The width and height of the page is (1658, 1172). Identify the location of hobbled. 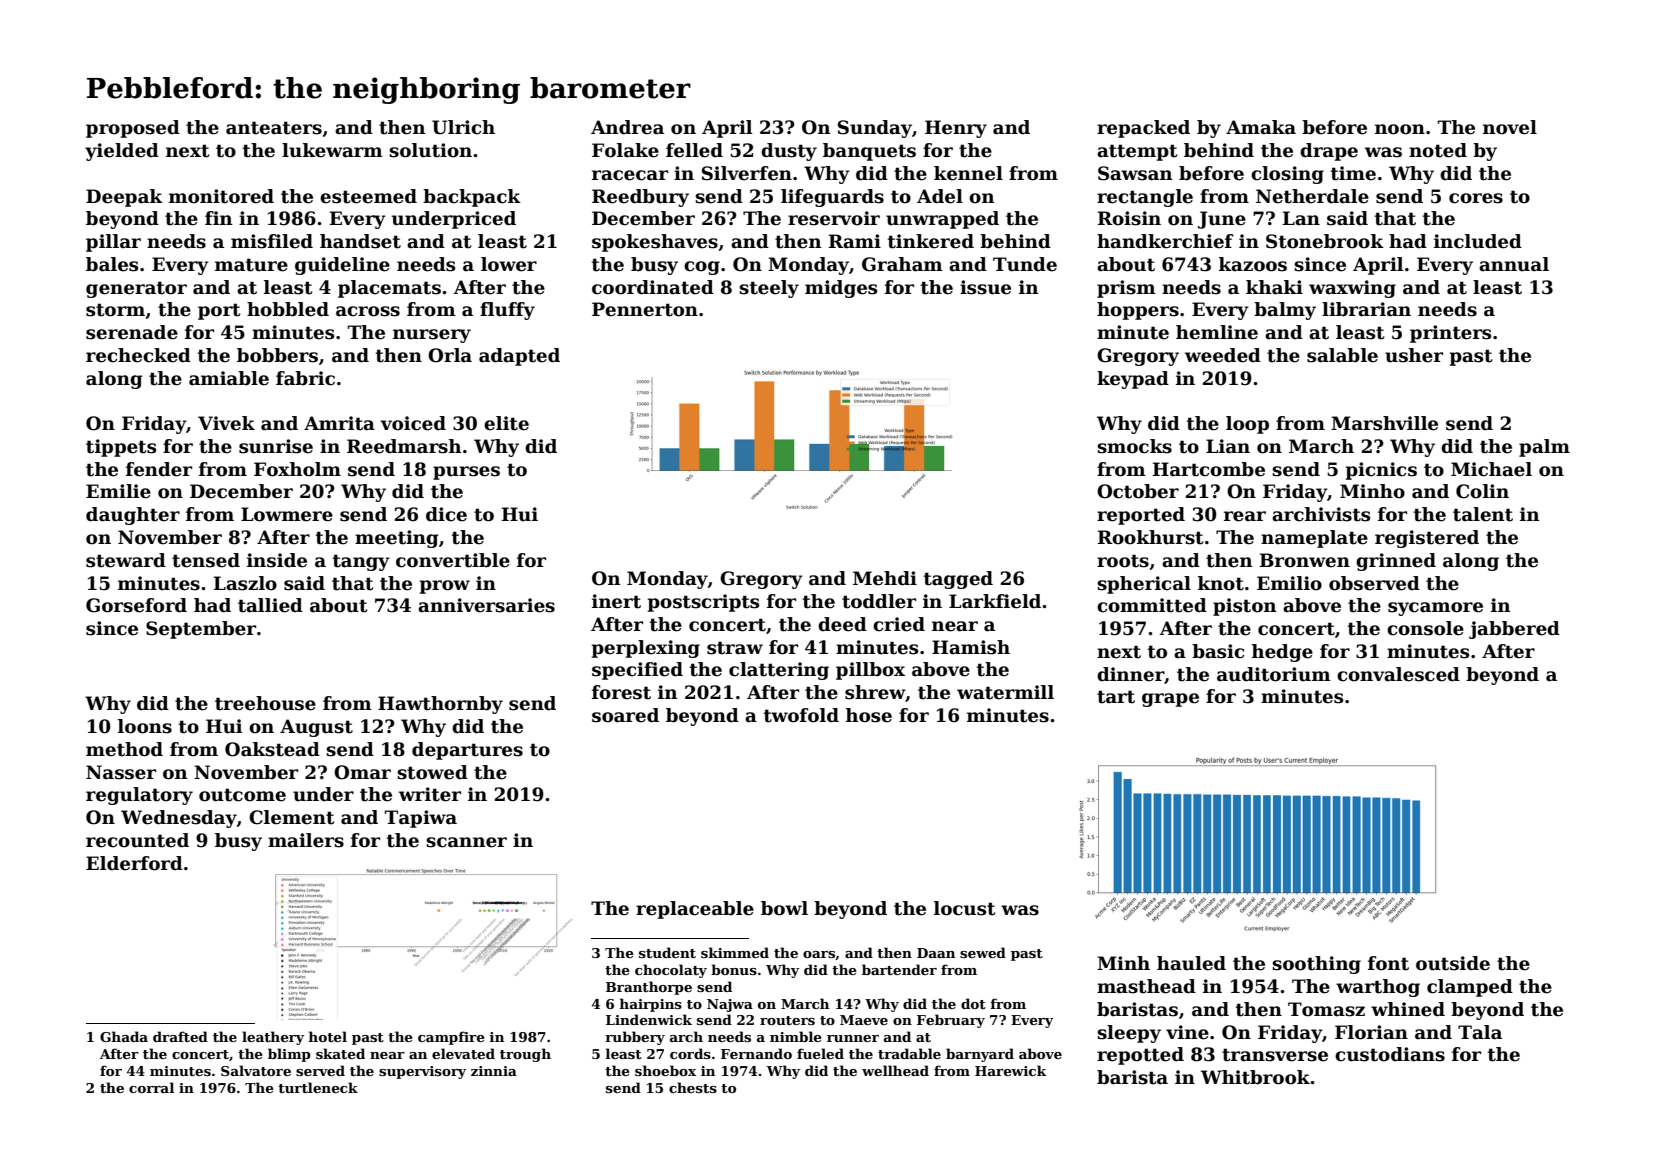
(288, 309).
